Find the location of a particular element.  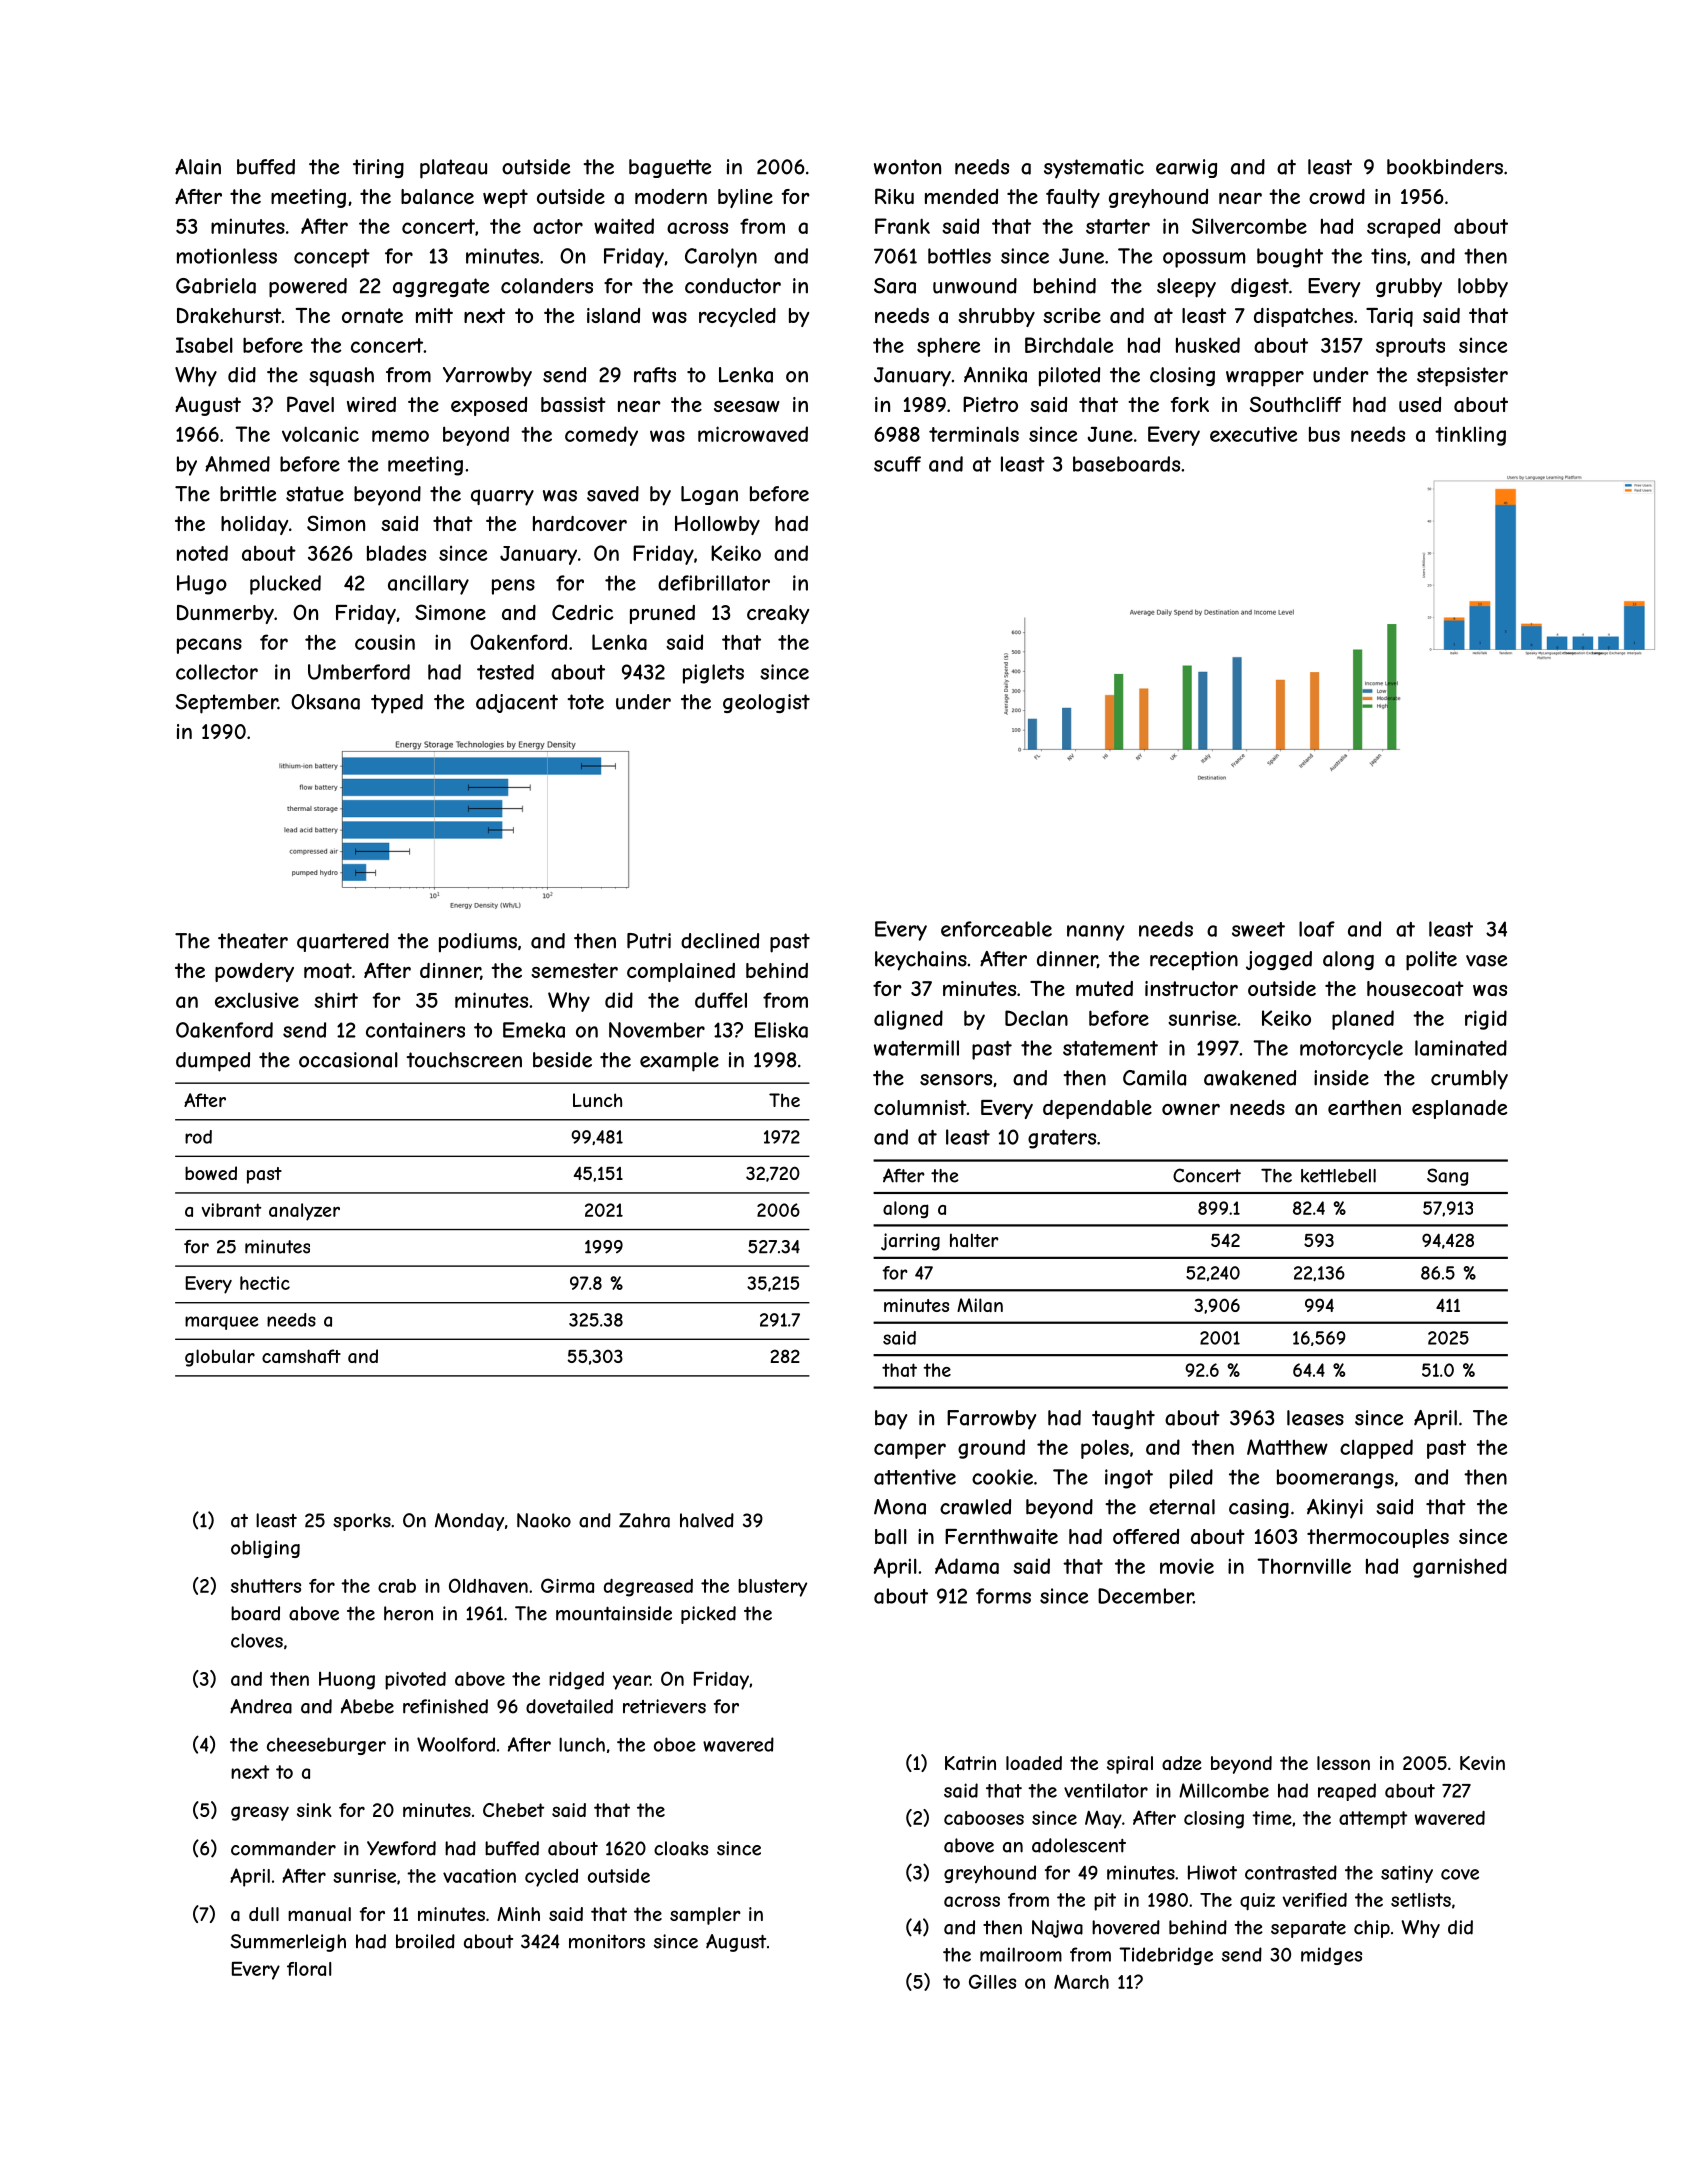

cloves is located at coordinates (257, 1640).
